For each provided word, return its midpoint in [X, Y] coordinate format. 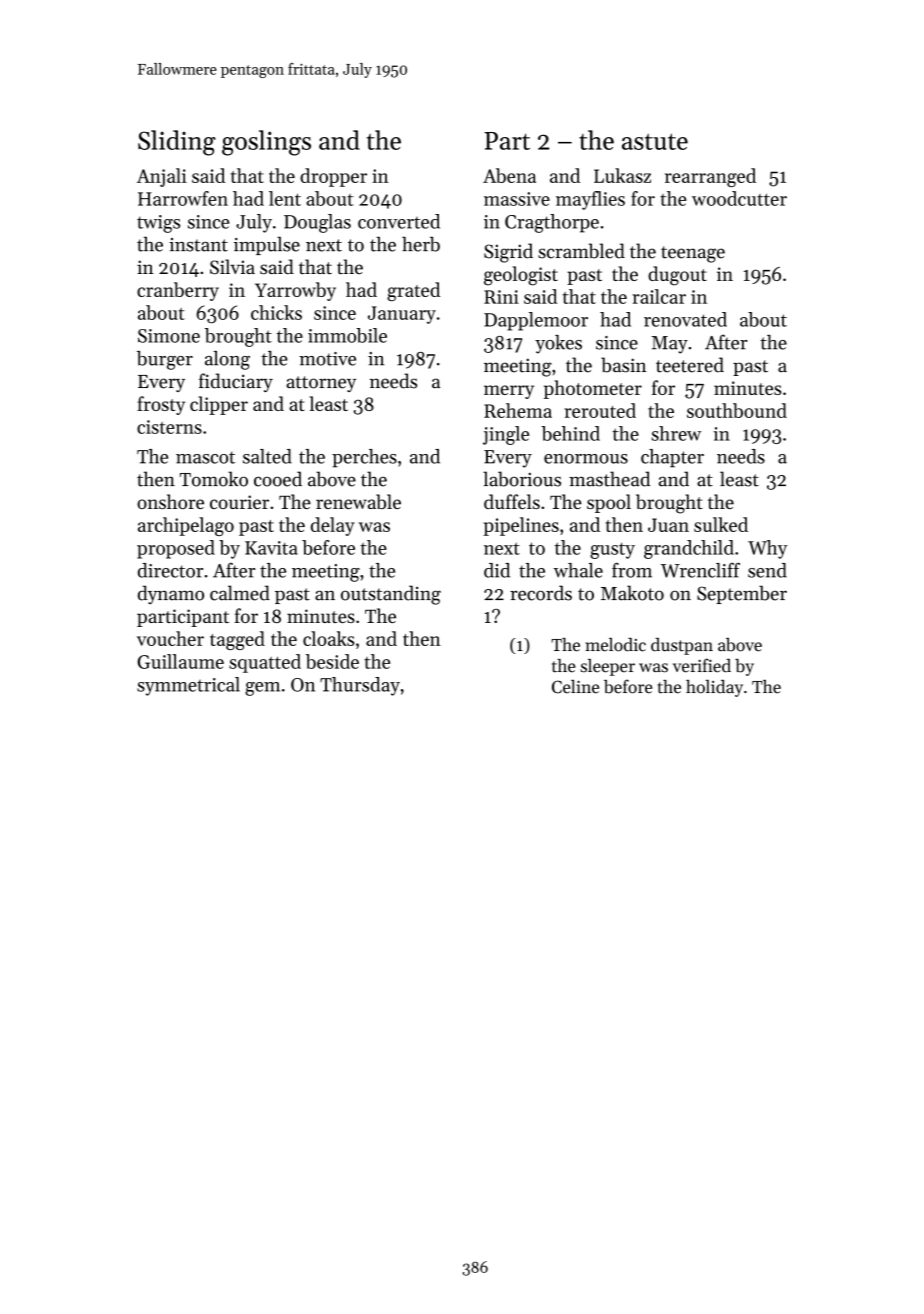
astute [655, 141]
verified [702, 665]
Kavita [271, 548]
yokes [558, 344]
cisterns [169, 427]
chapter [672, 458]
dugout [677, 276]
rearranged [710, 177]
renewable [358, 501]
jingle [506, 435]
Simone [169, 336]
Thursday [360, 686]
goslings [266, 143]
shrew [676, 433]
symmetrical [188, 686]
